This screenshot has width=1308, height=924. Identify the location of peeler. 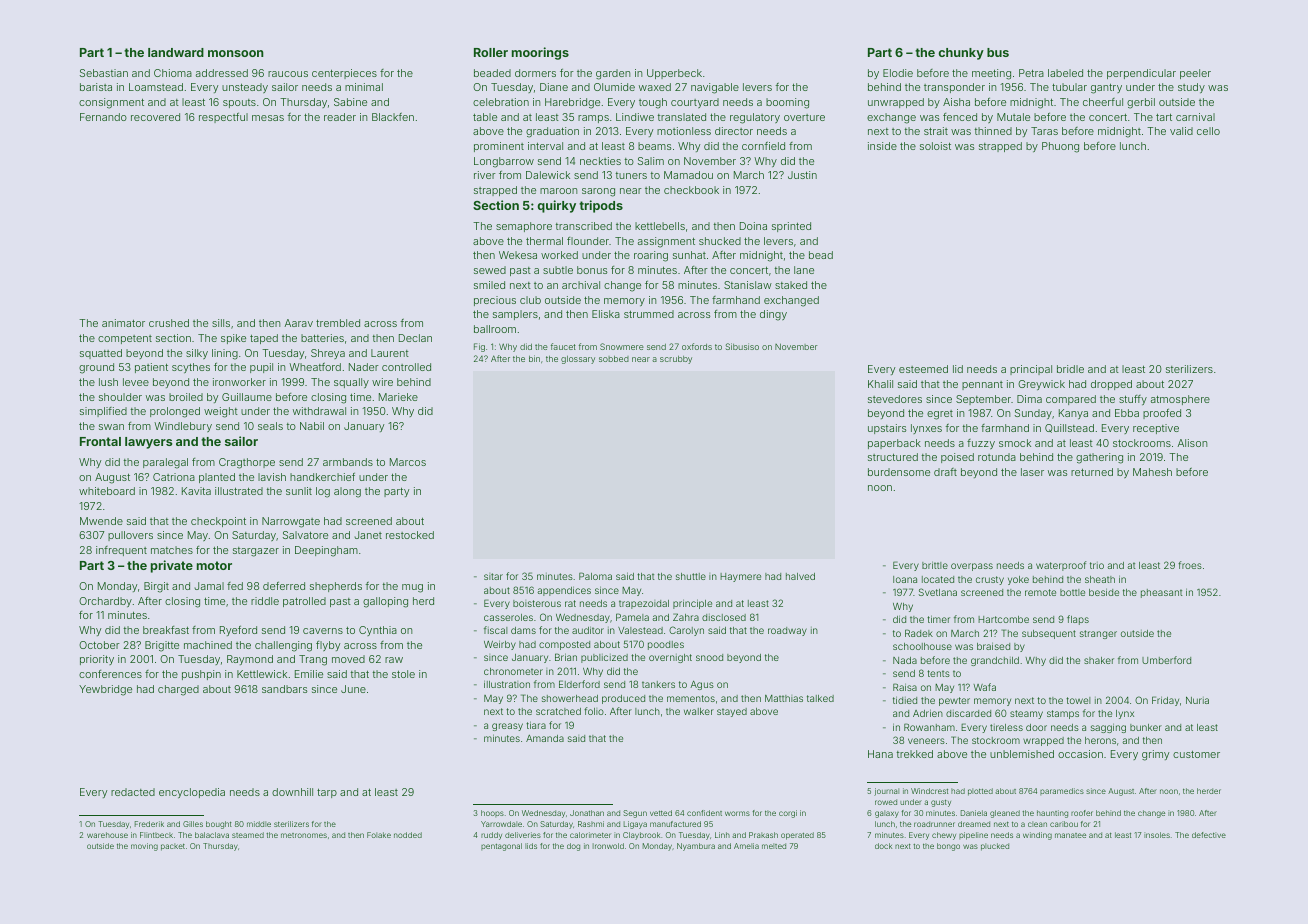
(1195, 74).
